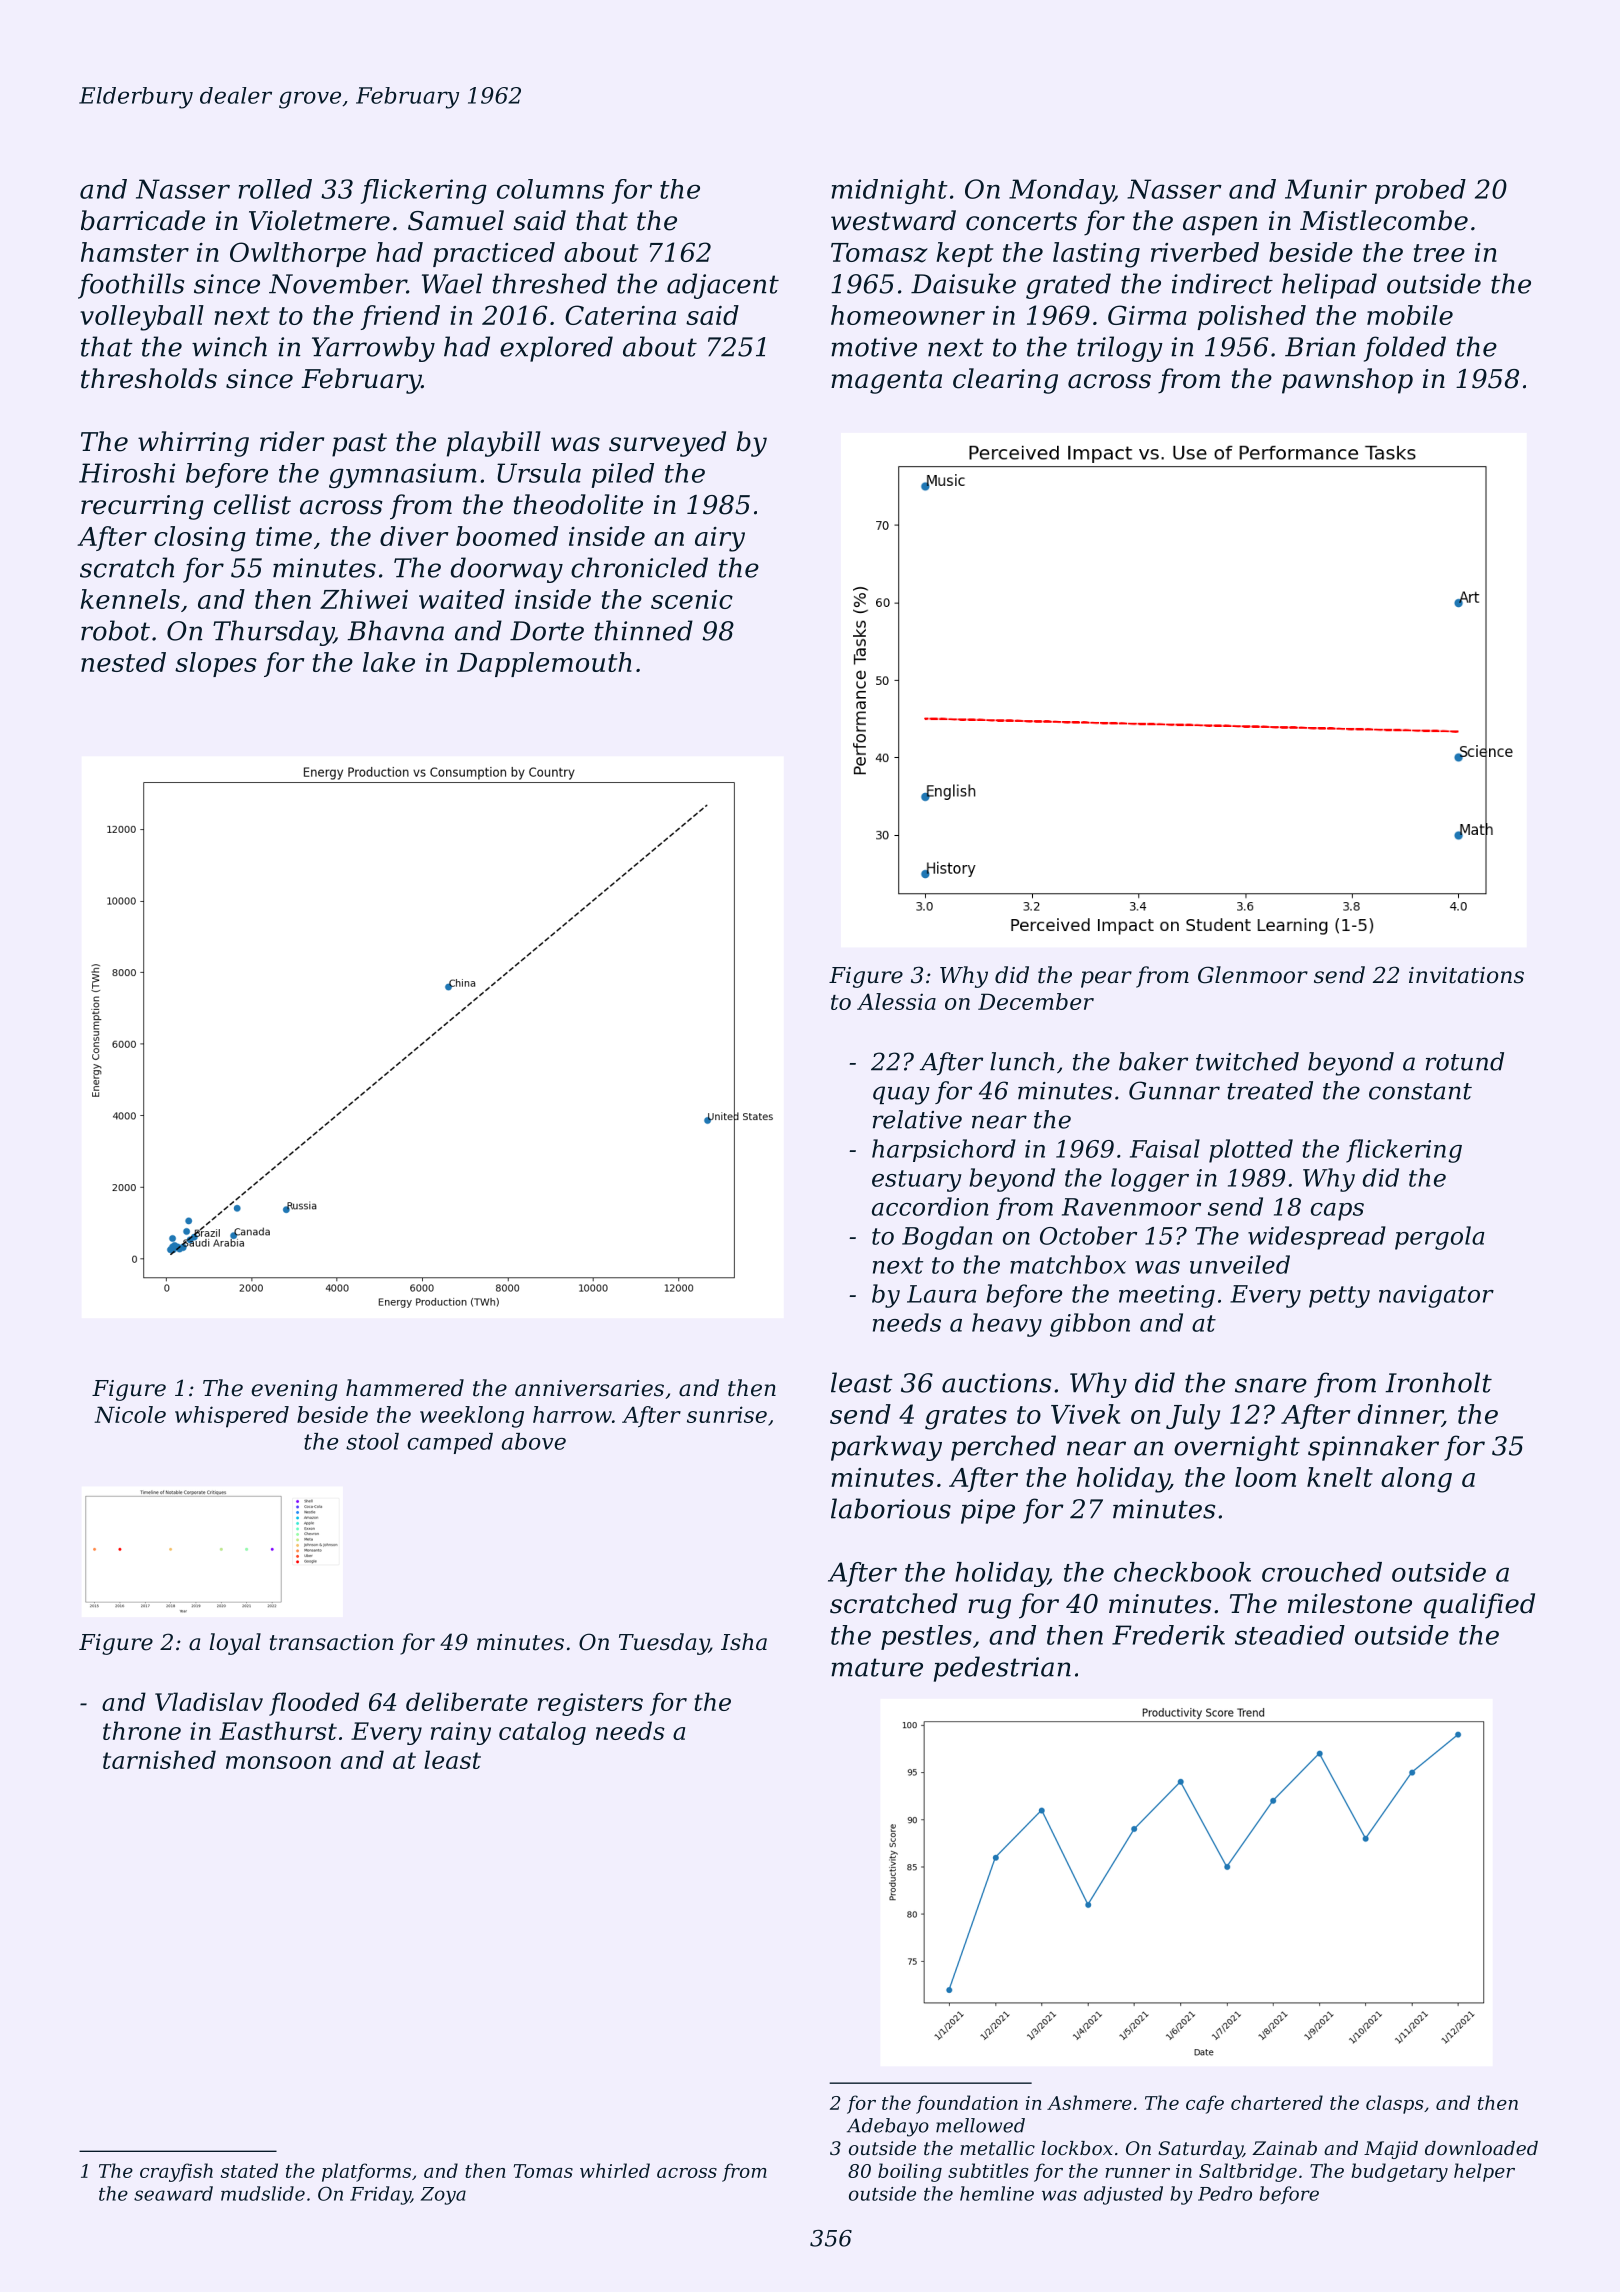  I want to click on Nicole, so click(130, 1414).
